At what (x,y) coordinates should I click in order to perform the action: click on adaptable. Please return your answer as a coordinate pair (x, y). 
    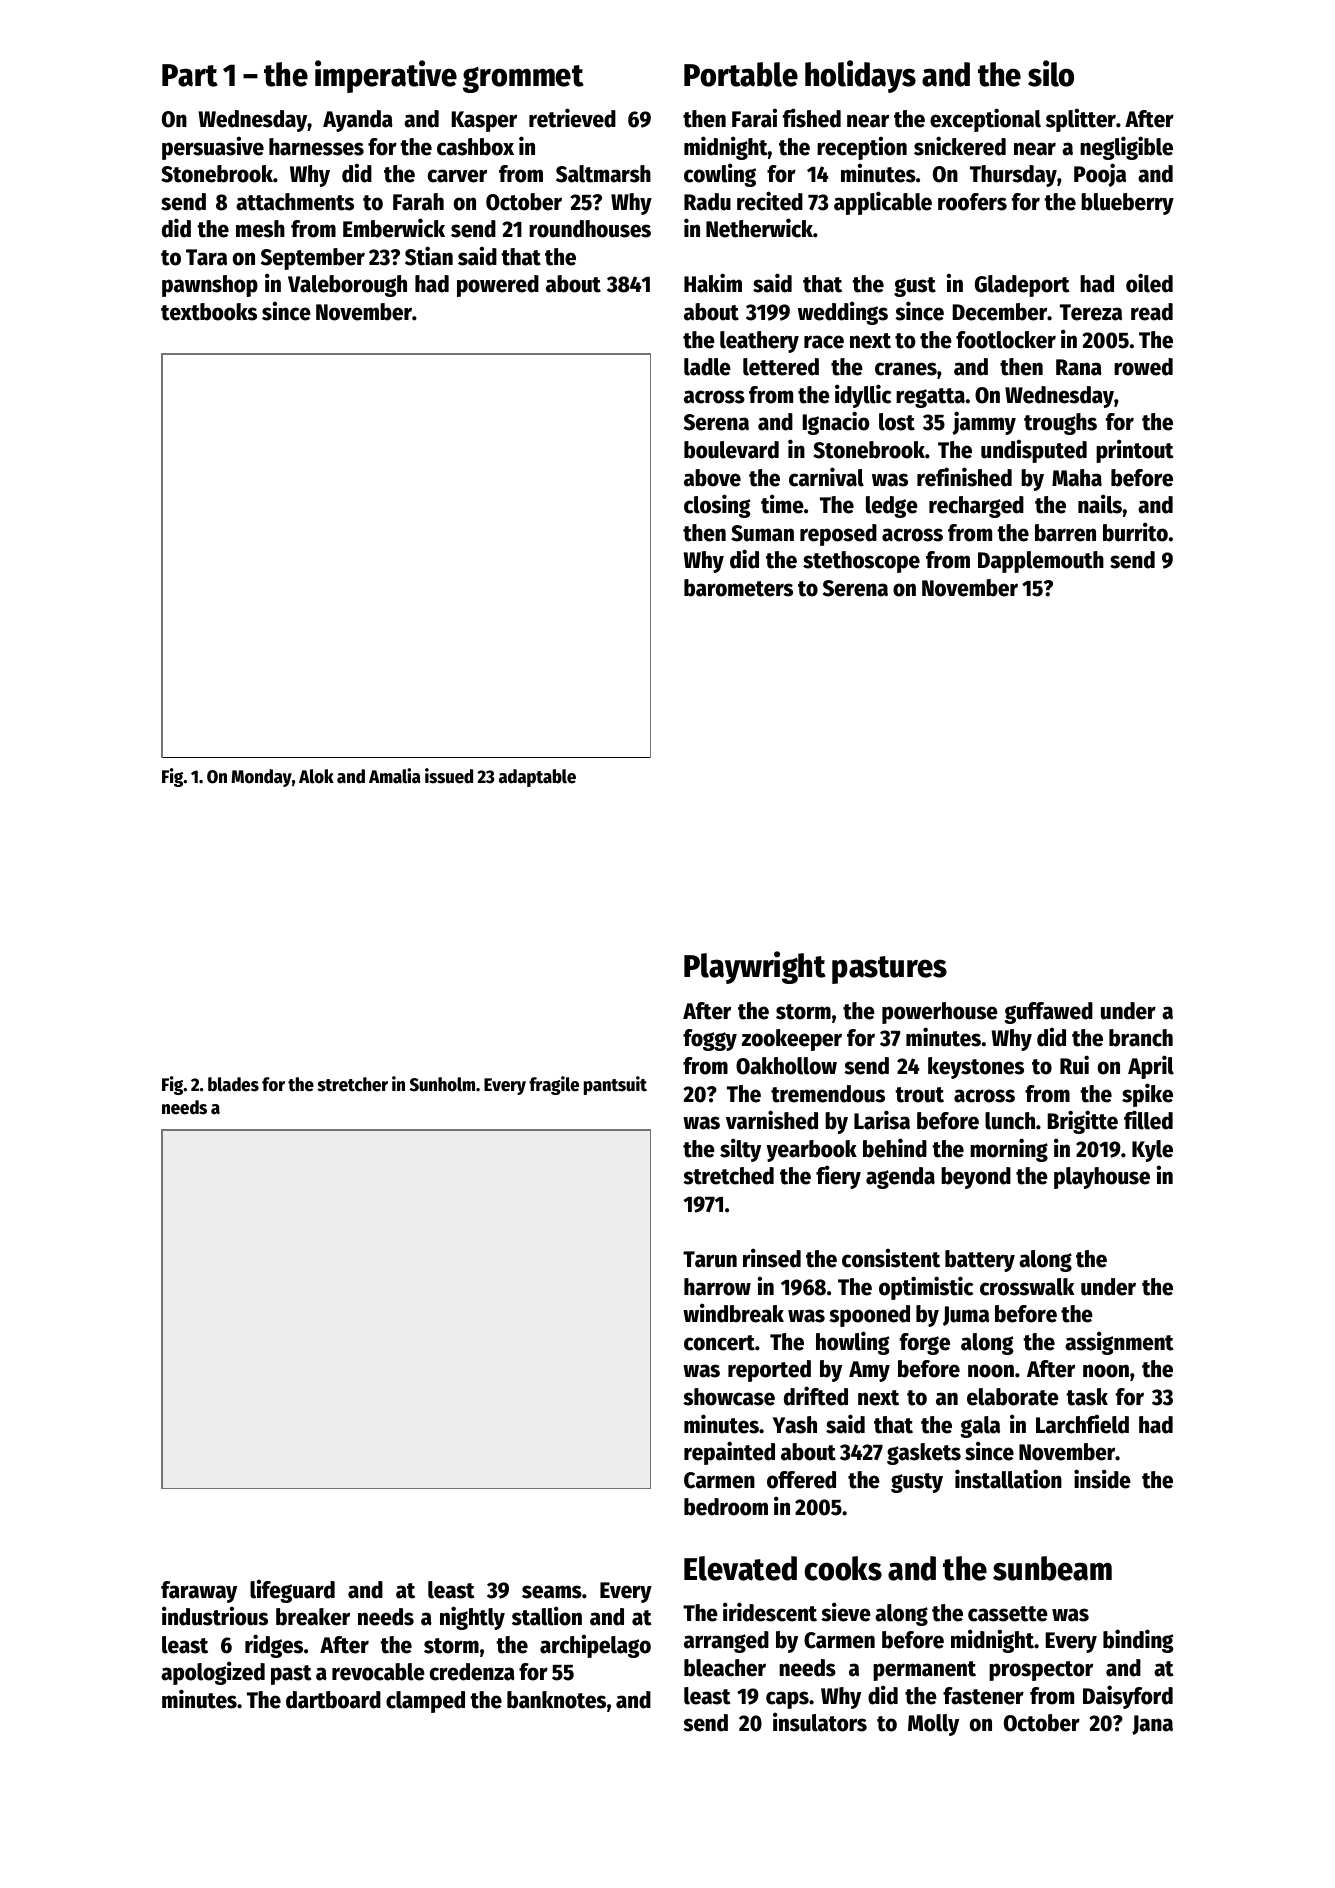
    Looking at the image, I should click on (537, 778).
